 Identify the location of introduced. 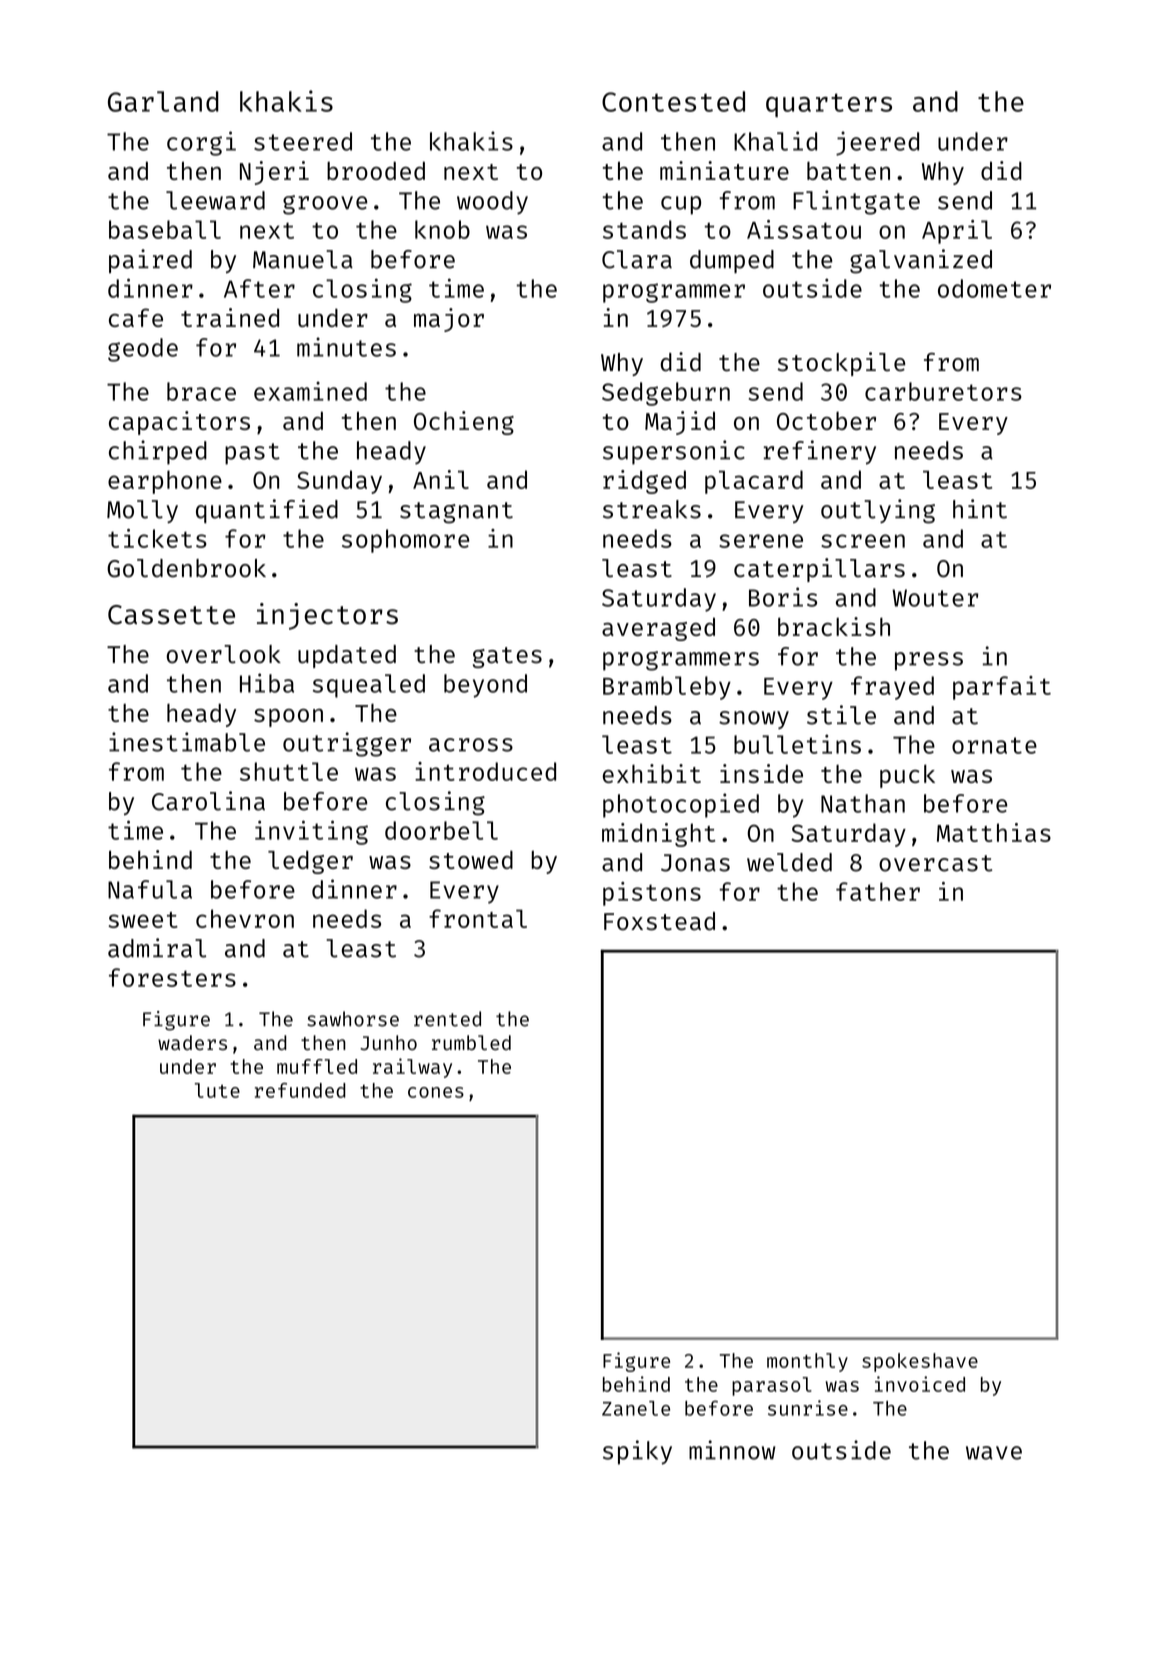
(485, 771).
